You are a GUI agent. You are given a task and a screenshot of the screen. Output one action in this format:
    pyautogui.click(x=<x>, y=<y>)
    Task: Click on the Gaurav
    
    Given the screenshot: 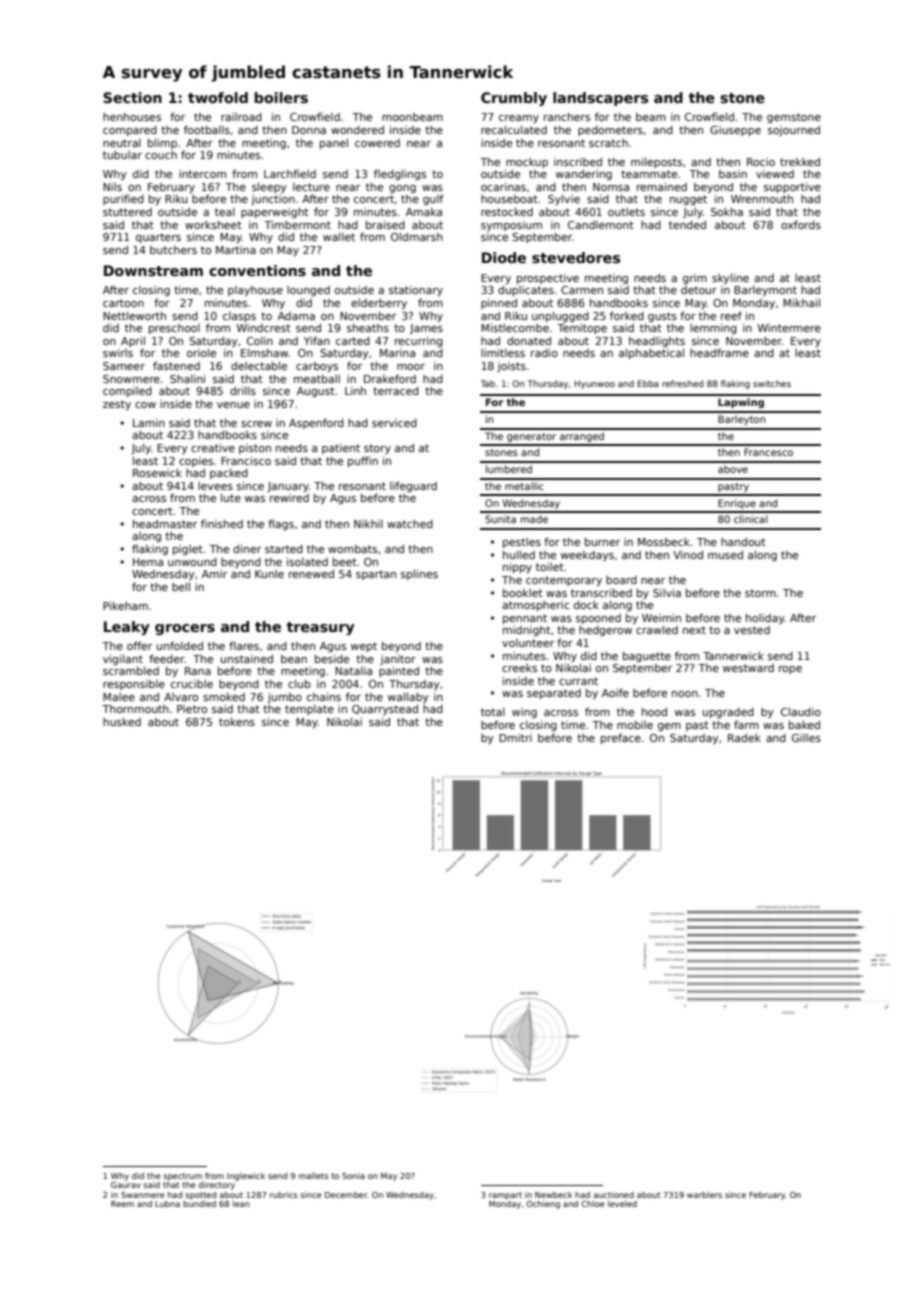 What is the action you would take?
    pyautogui.click(x=126, y=1185)
